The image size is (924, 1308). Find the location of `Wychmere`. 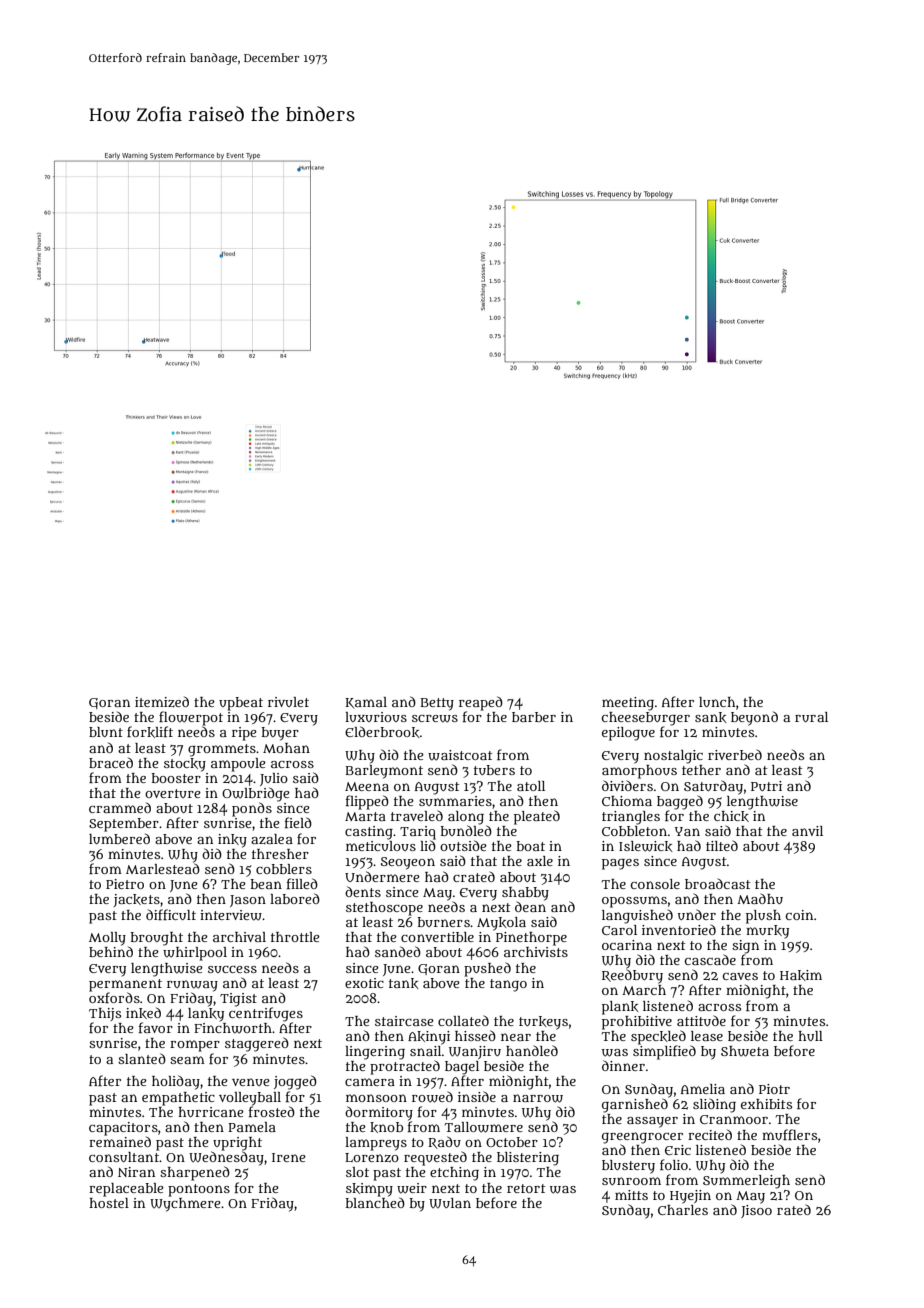

Wychmere is located at coordinates (185, 1205).
